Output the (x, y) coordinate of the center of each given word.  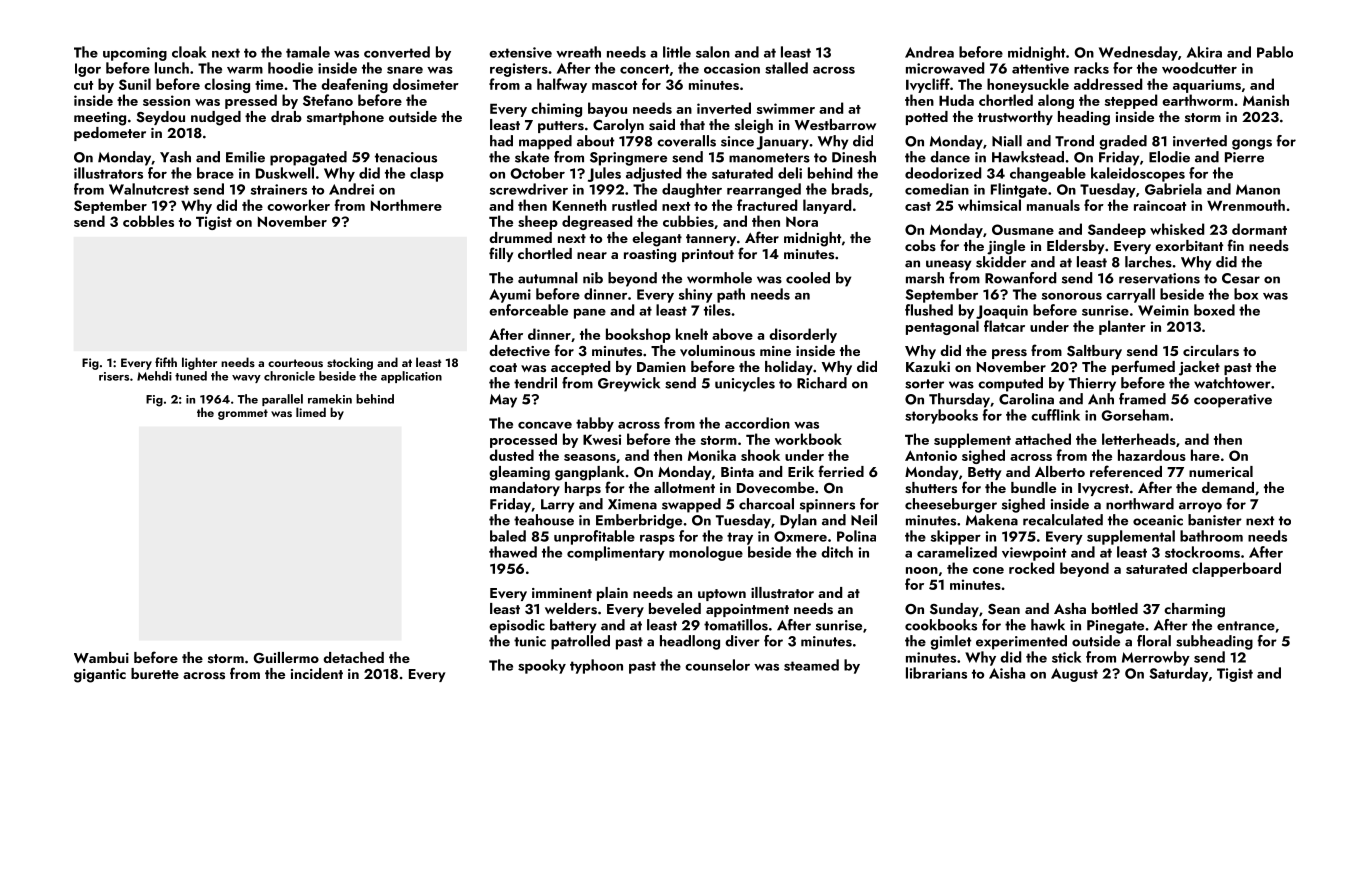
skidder (1001, 262)
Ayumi (510, 296)
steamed (811, 665)
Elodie (1169, 157)
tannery (711, 240)
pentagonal (942, 327)
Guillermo (286, 658)
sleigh (754, 126)
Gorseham (1135, 415)
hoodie (290, 68)
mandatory (525, 489)
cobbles (148, 221)
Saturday (1178, 674)
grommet (243, 414)
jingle (1006, 247)
